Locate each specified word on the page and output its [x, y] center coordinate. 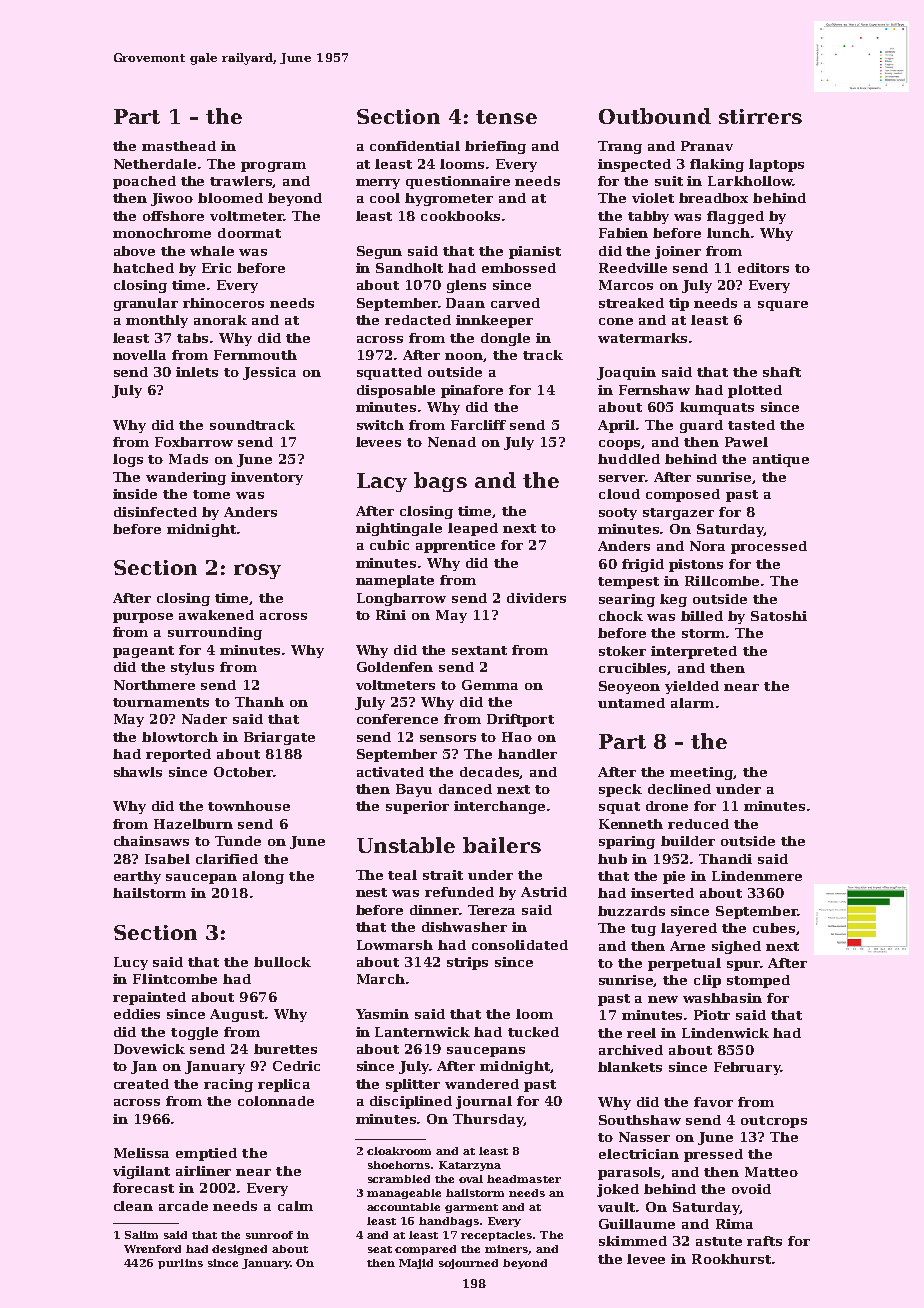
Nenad [452, 442]
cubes [774, 928]
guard [701, 426]
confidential [415, 146]
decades [490, 773]
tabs [192, 338]
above [134, 251]
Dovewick [149, 1049]
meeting [701, 773]
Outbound [655, 116]
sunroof [269, 1235]
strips [467, 963]
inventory [267, 478]
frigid [643, 565]
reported [178, 755]
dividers [536, 598]
